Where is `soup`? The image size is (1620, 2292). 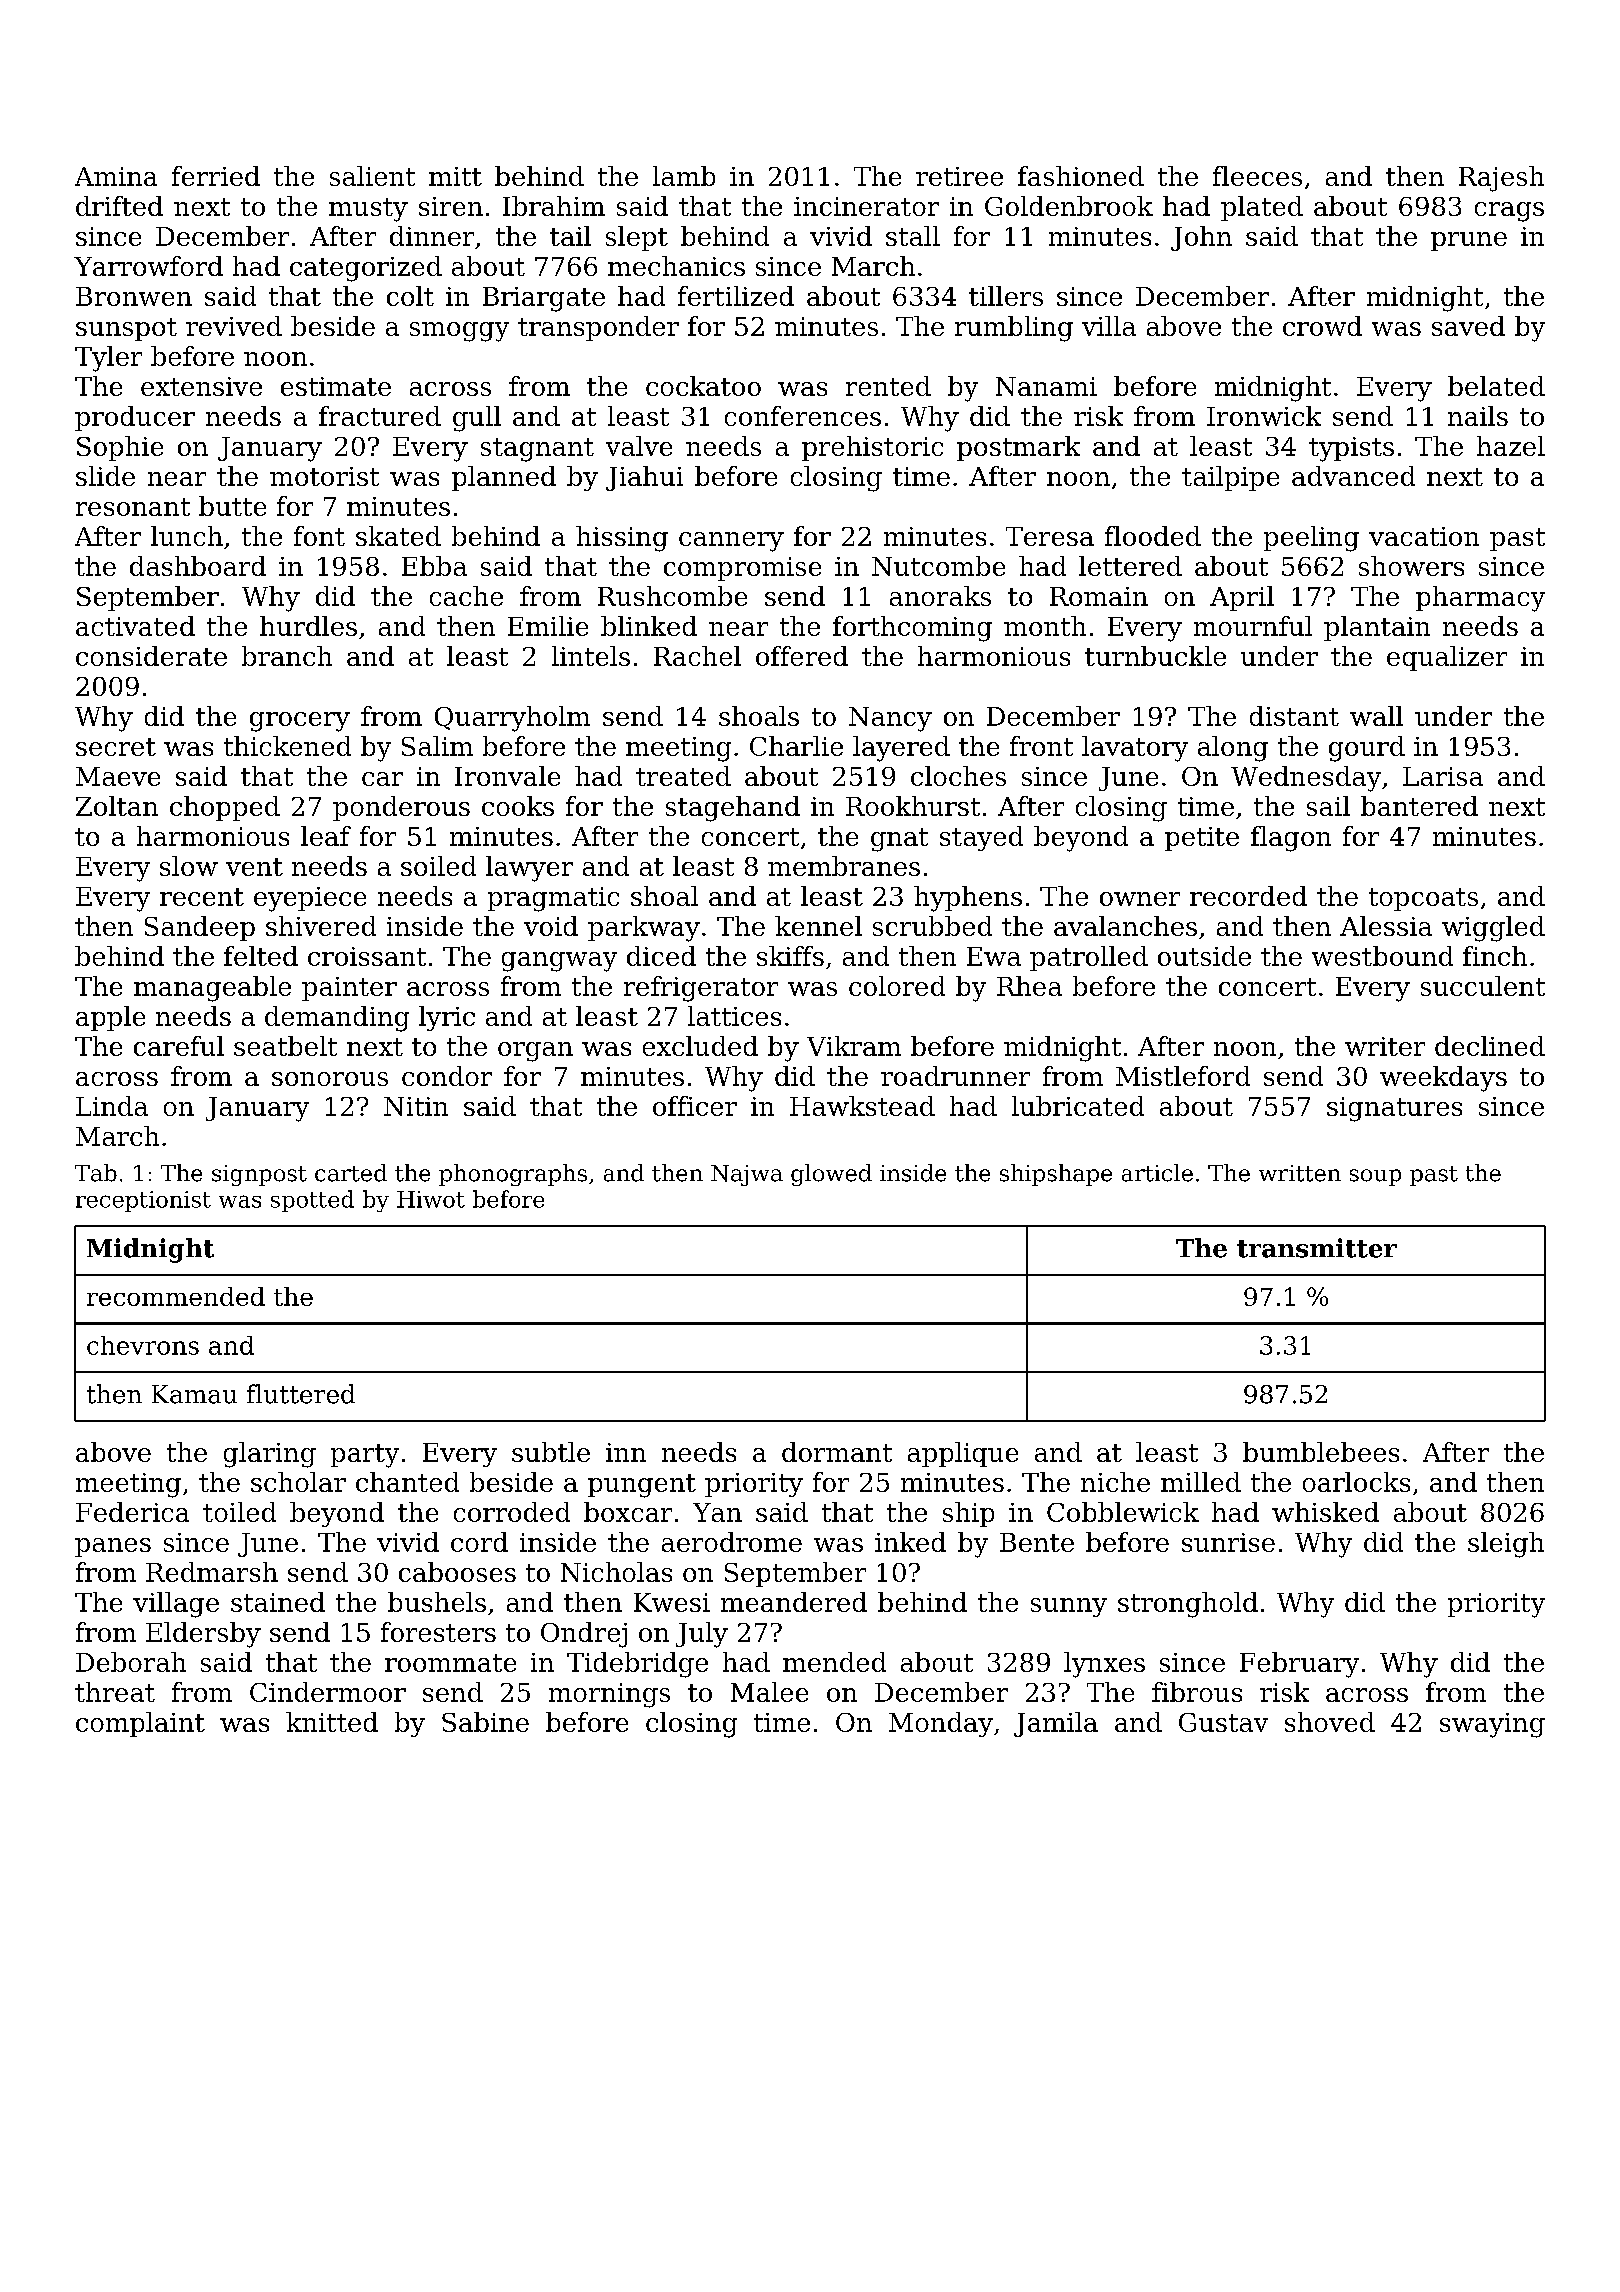 soup is located at coordinates (1375, 1177).
